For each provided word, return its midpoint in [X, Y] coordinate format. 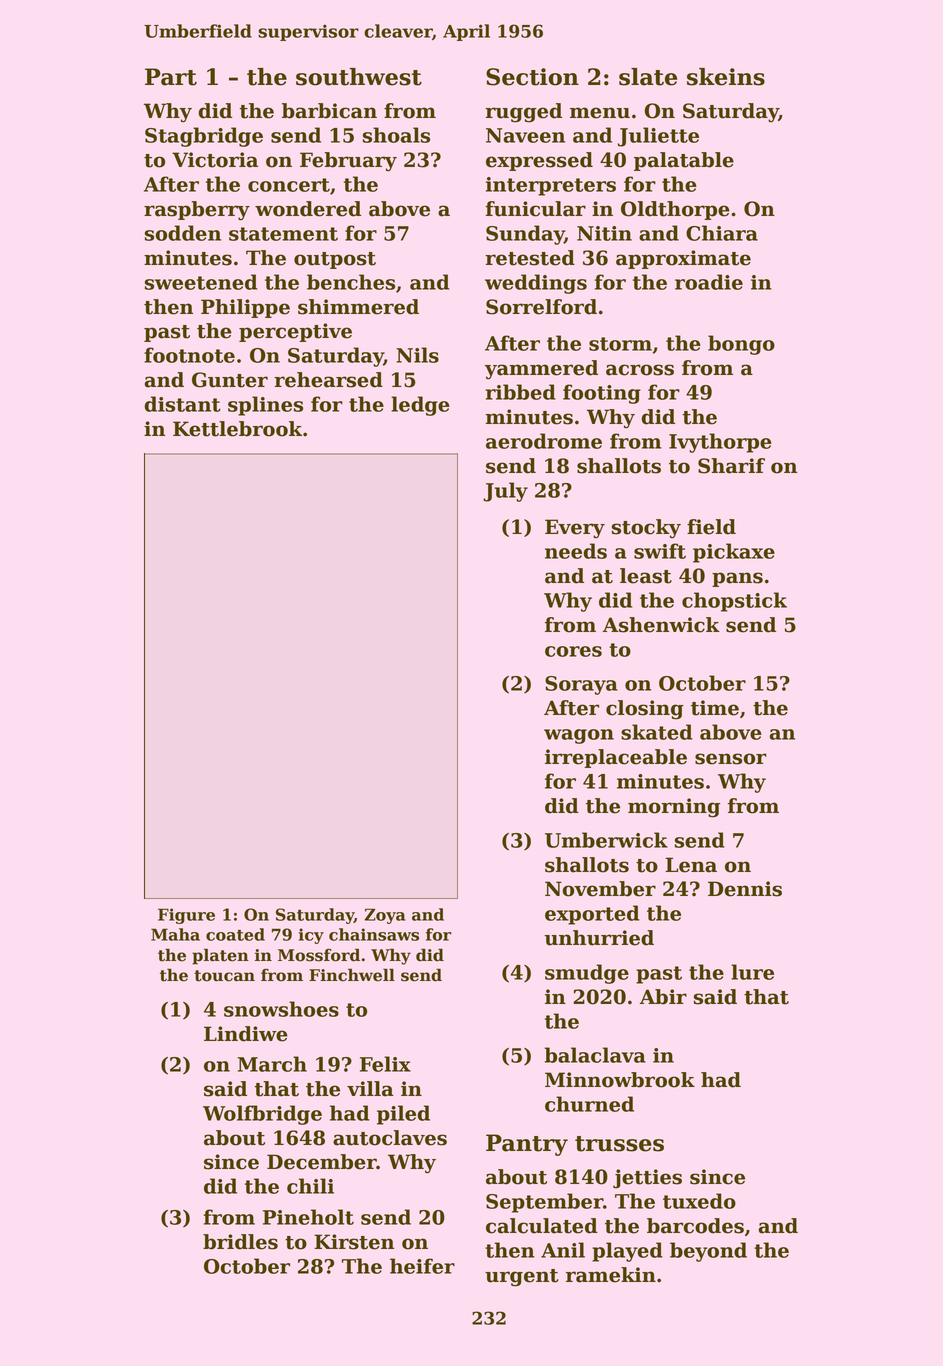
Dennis [745, 889]
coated [235, 934]
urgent [522, 1278]
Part [171, 77]
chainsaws [374, 934]
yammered [541, 370]
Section [532, 77]
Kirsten [354, 1242]
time [715, 708]
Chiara [722, 233]
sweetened [201, 282]
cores [573, 651]
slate [648, 77]
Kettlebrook [237, 429]
